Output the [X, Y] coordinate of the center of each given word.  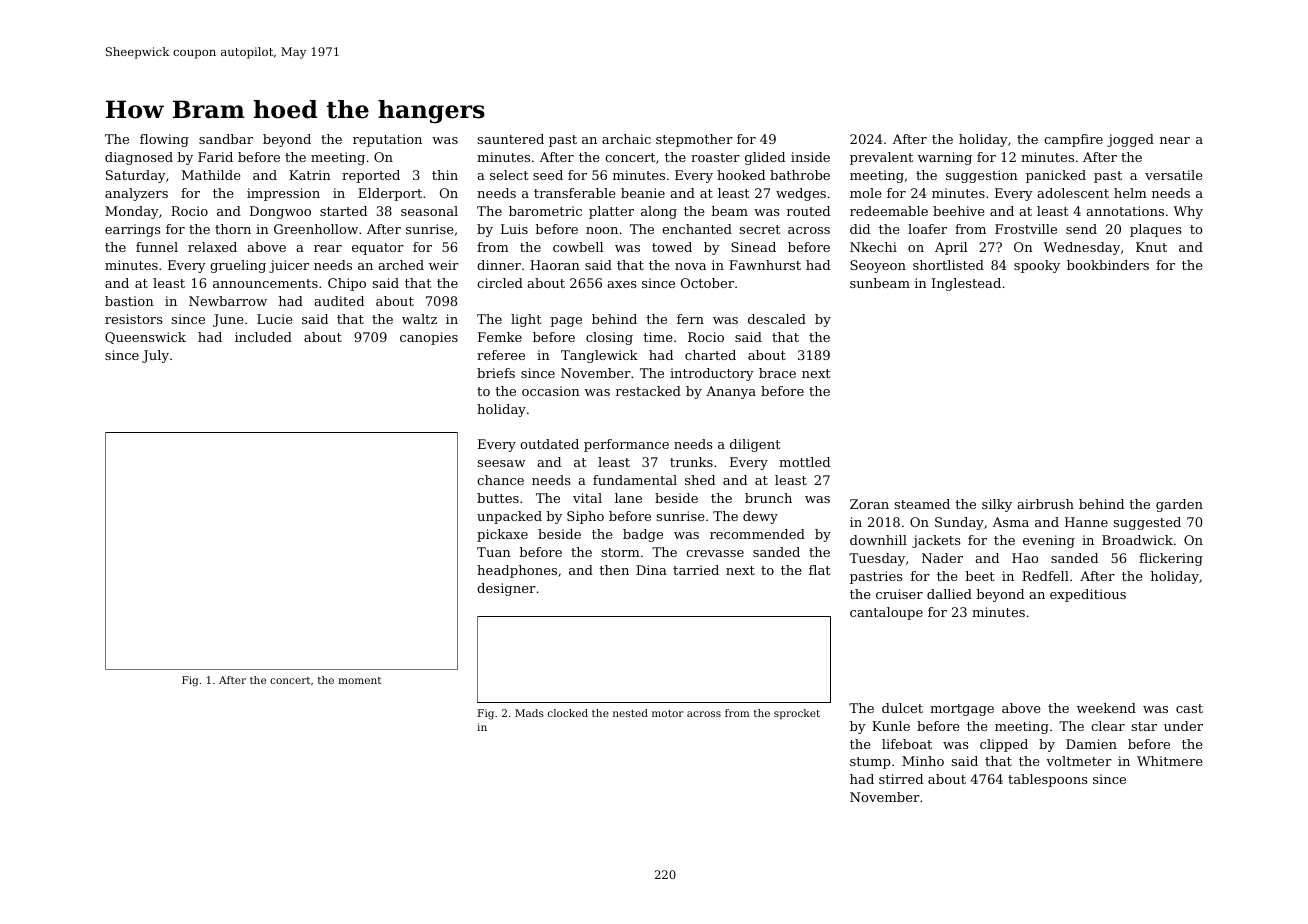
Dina [651, 570]
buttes [498, 498]
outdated [549, 444]
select [509, 175]
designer [506, 589]
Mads [529, 713]
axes [622, 284]
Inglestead [966, 284]
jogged [1130, 140]
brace [777, 373]
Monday [132, 212]
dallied [949, 594]
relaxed [212, 247]
